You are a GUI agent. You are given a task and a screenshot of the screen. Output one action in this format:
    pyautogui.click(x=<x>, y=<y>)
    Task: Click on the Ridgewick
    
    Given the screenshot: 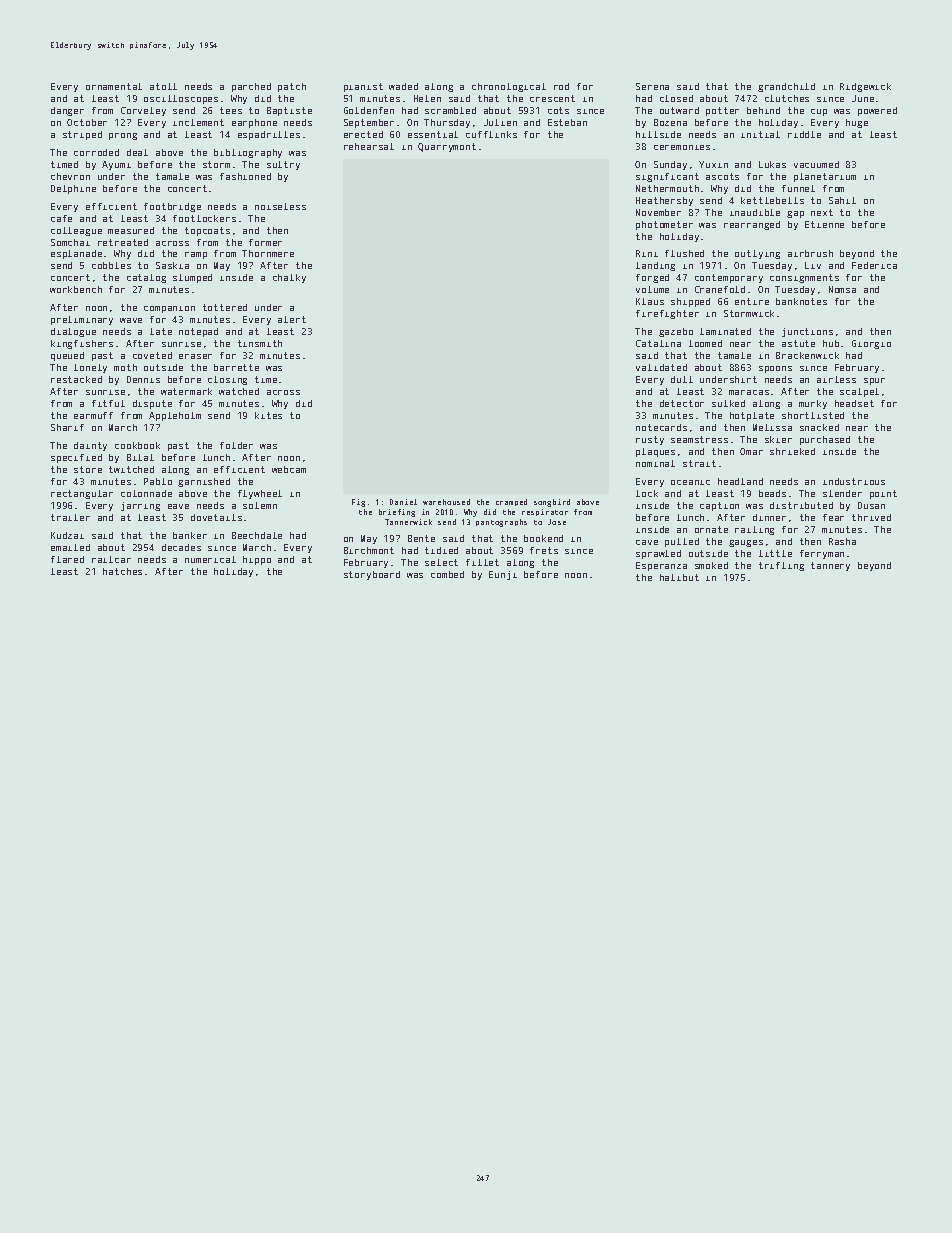 What is the action you would take?
    pyautogui.click(x=865, y=87)
